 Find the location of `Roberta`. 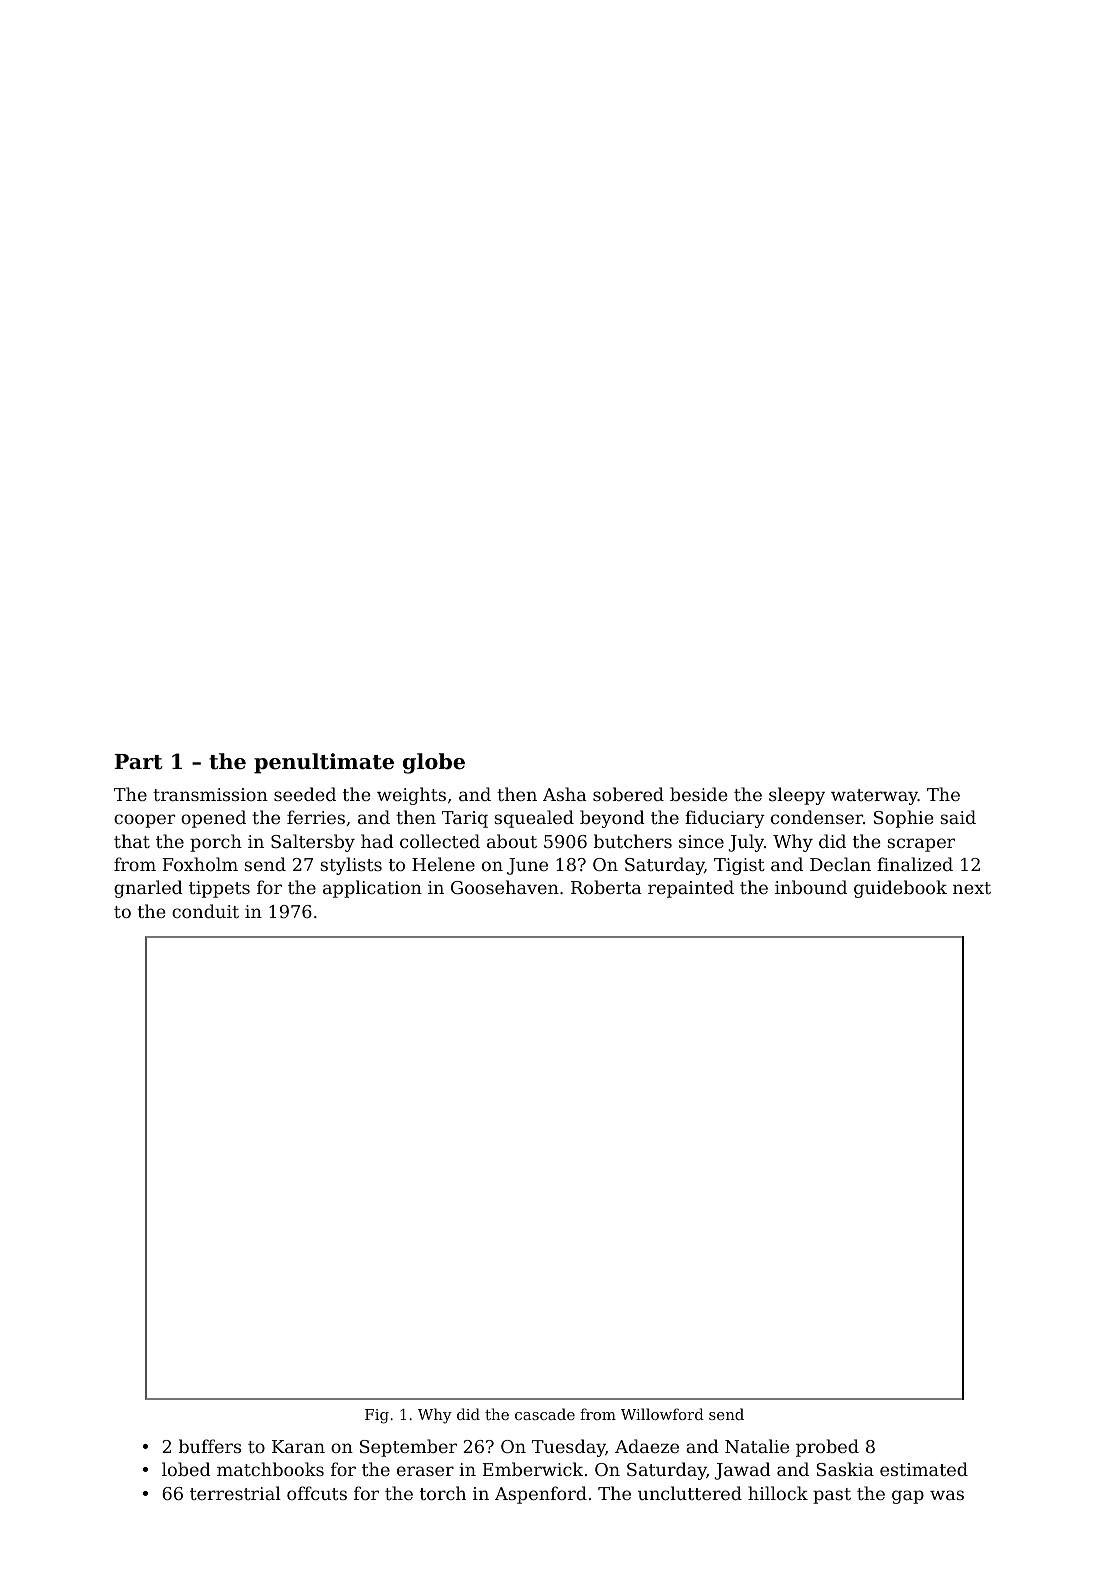

Roberta is located at coordinates (606, 887).
